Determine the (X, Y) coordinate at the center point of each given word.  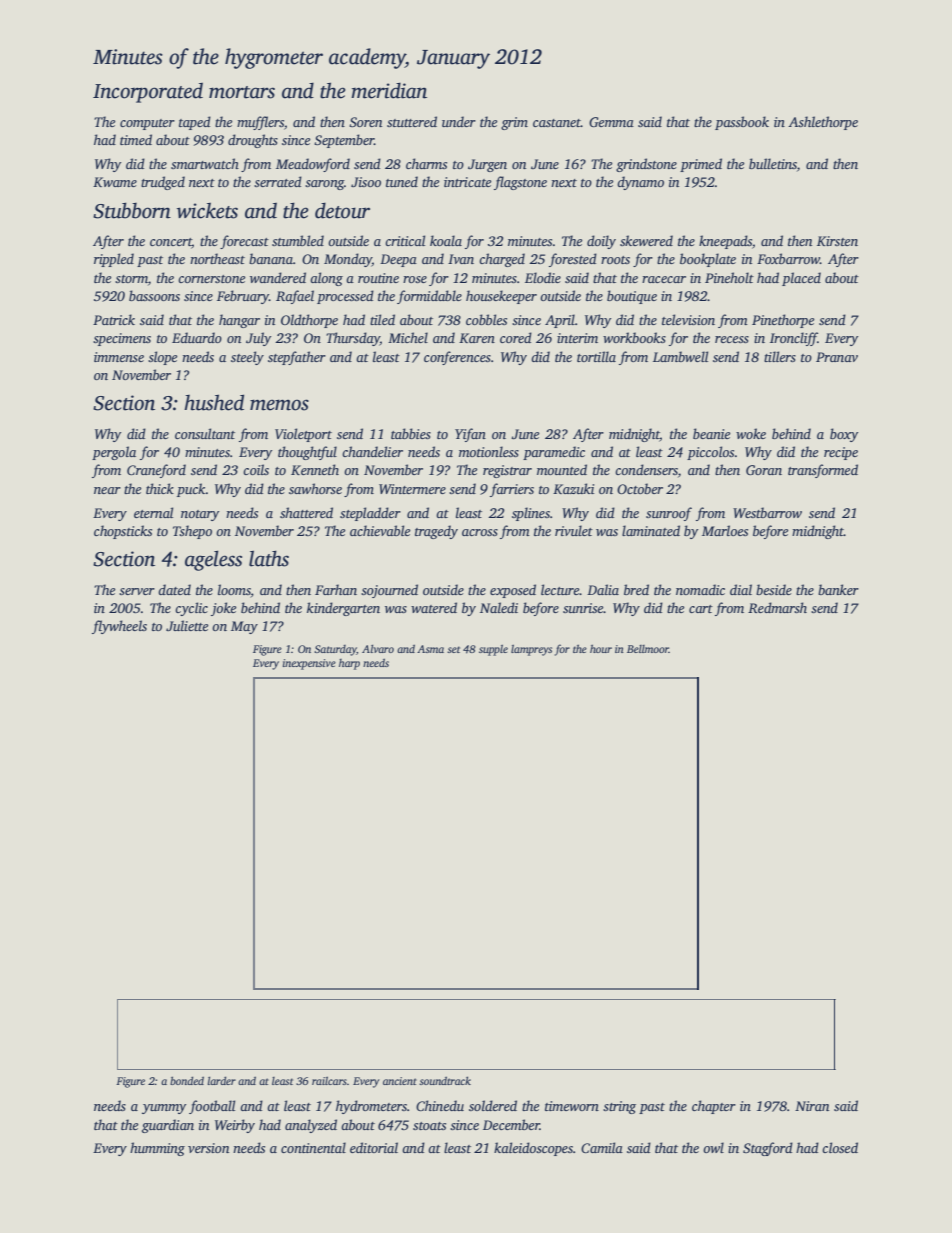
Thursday (353, 339)
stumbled (298, 240)
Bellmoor (648, 649)
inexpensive (309, 664)
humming (157, 1149)
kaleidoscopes (533, 1149)
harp (349, 664)
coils (256, 469)
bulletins (773, 163)
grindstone (646, 165)
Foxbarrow (788, 258)
